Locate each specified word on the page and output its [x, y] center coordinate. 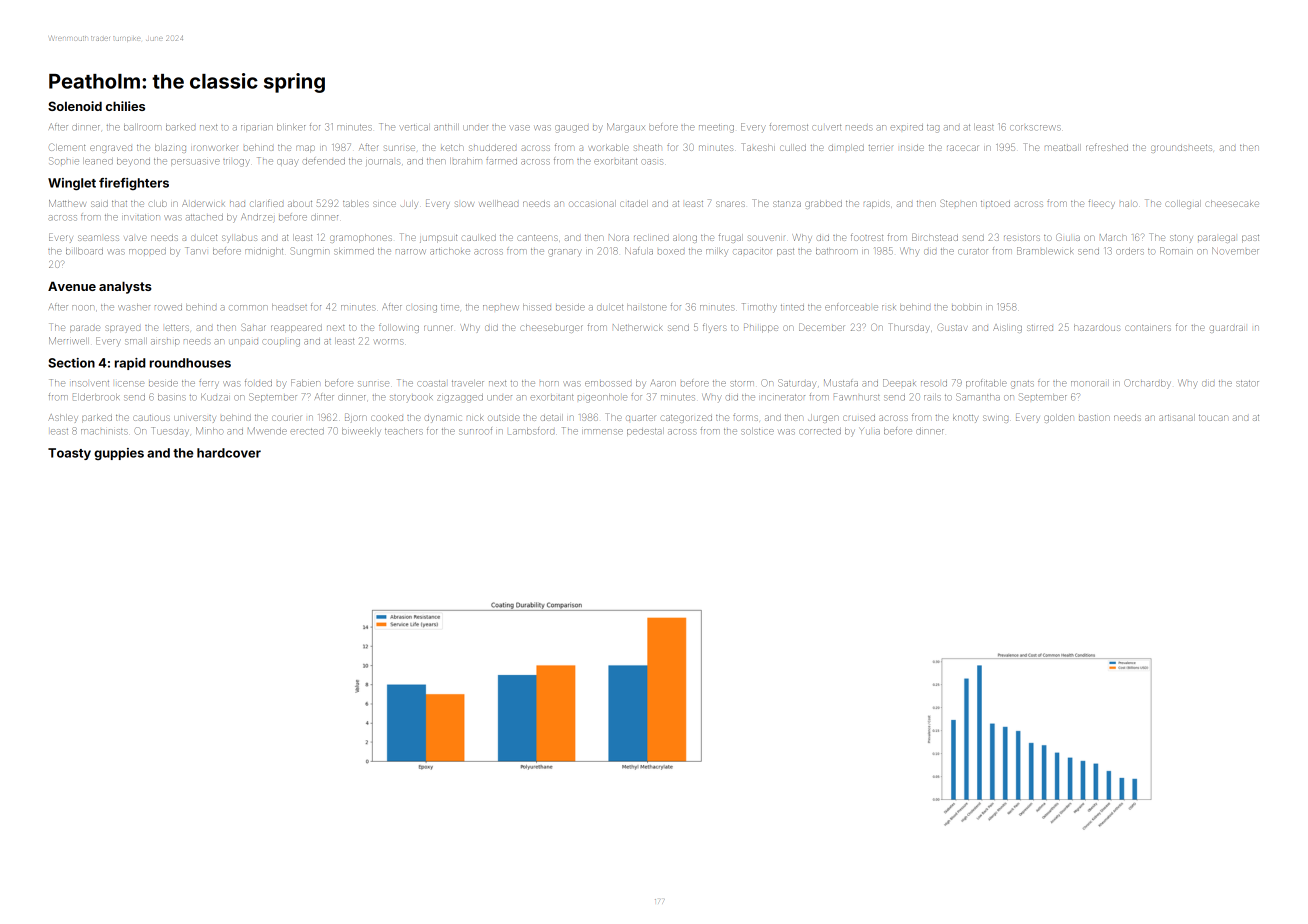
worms [388, 342]
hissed [537, 308]
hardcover [229, 453]
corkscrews [1035, 128]
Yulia [870, 431]
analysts [125, 287]
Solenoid [75, 106]
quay [288, 162]
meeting [716, 128]
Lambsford [531, 431]
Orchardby [1147, 384]
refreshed [1107, 147]
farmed [501, 161]
